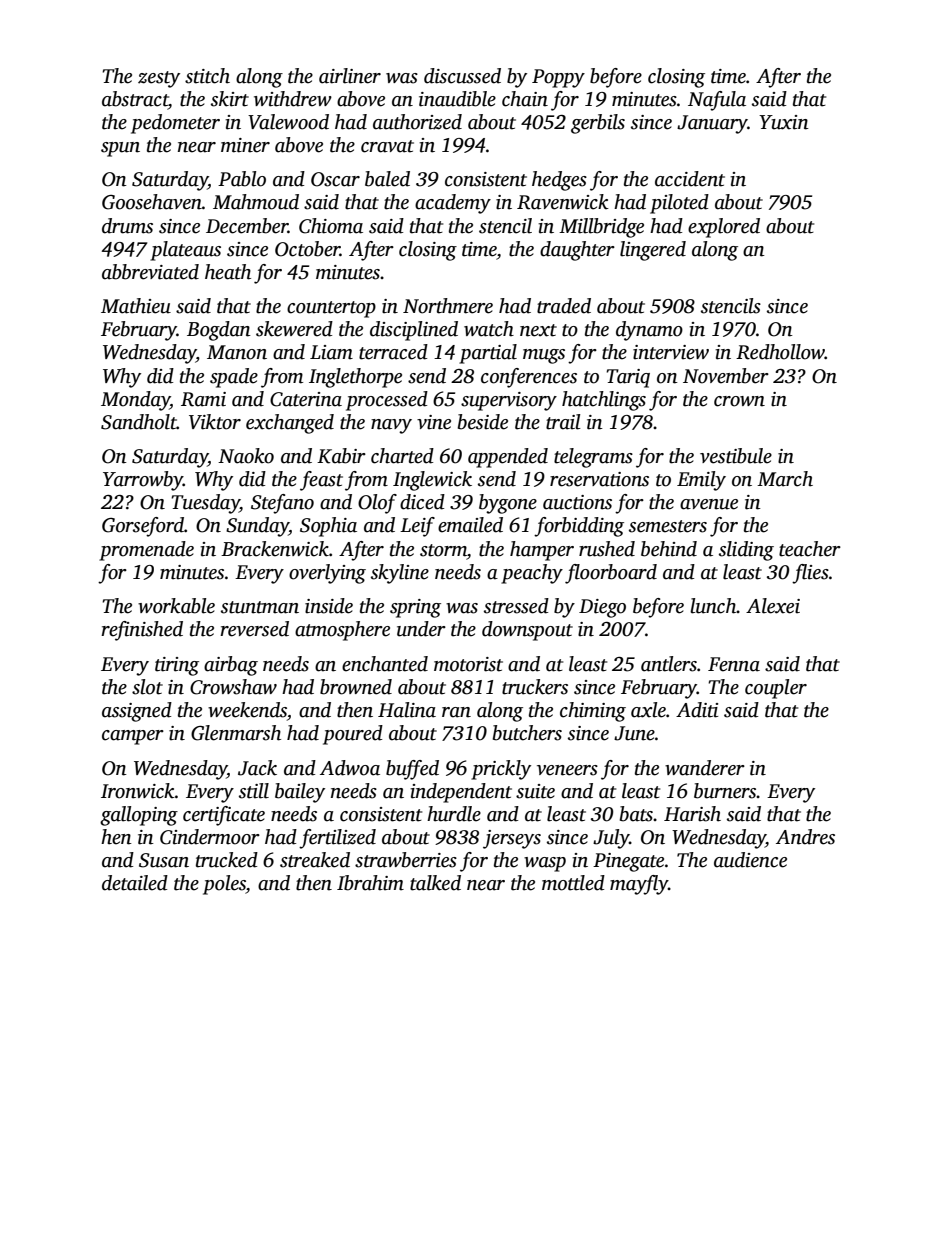 Image resolution: width=952 pixels, height=1233 pixels. Describe the element at coordinates (135, 883) in the screenshot. I see `detailed` at that location.
